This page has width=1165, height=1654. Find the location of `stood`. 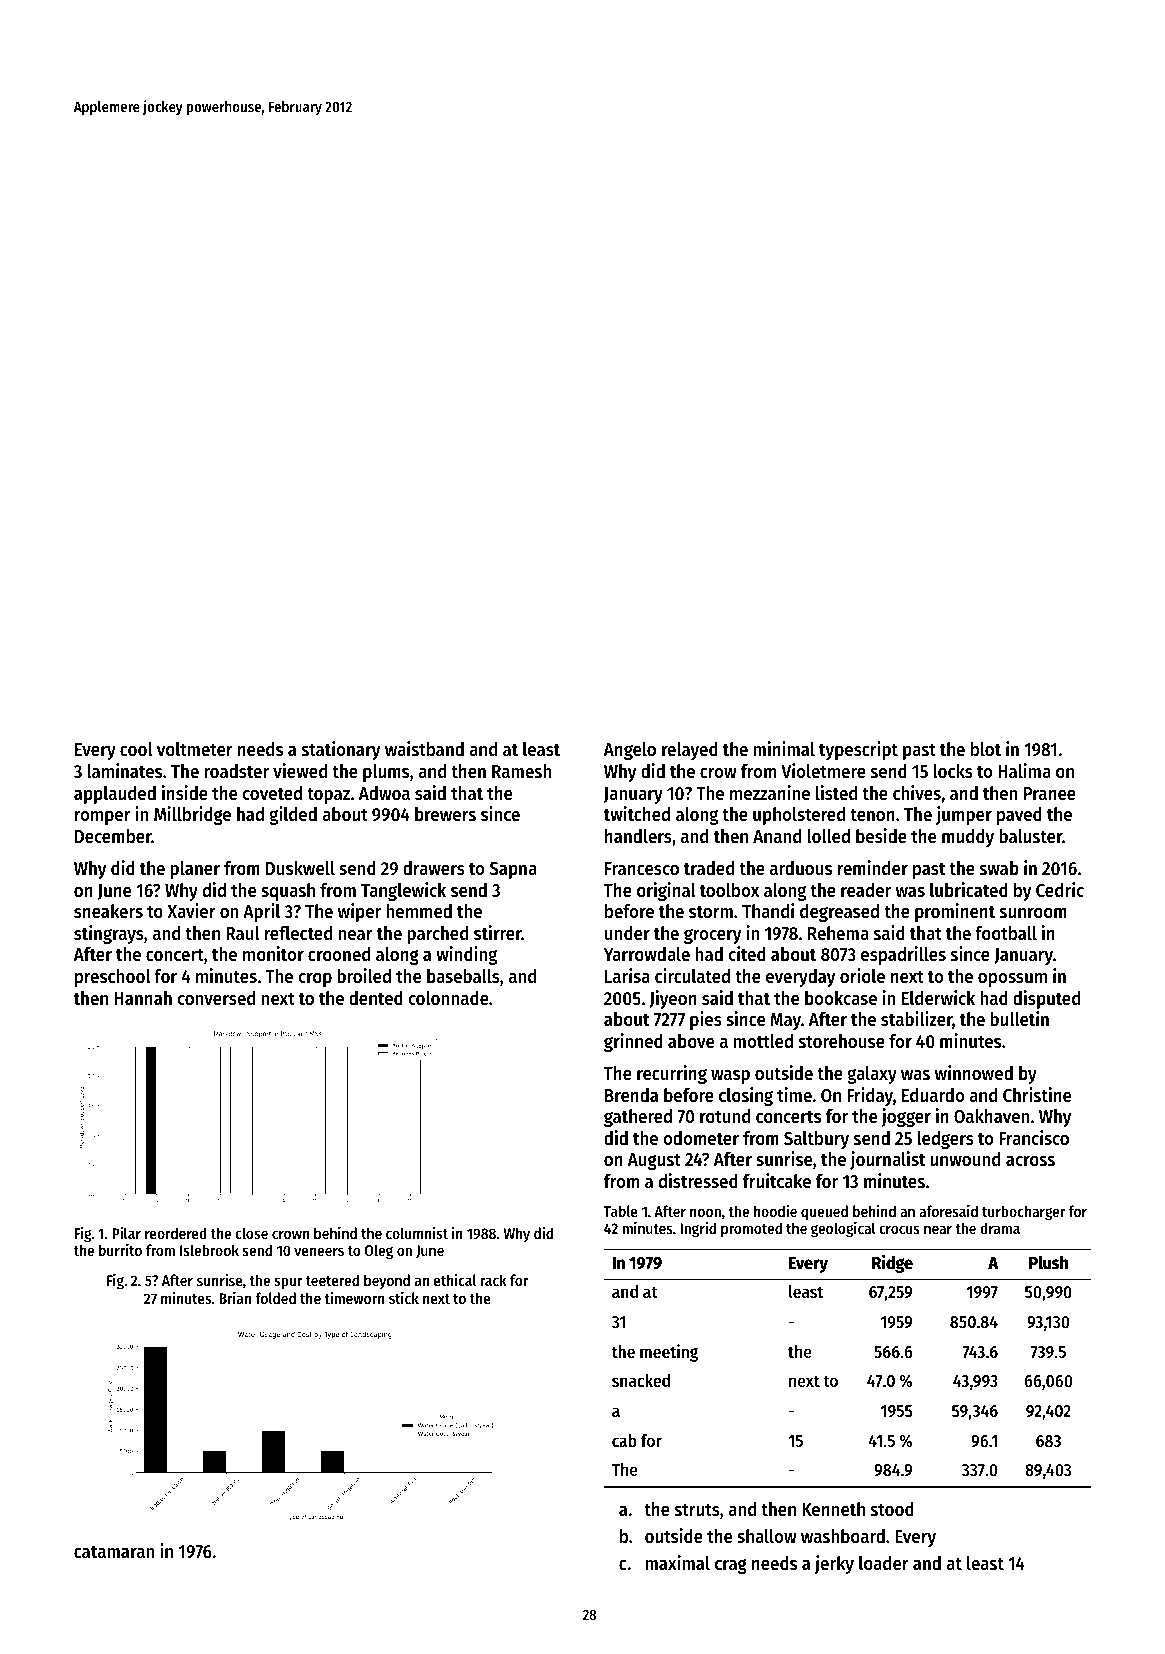

stood is located at coordinates (892, 1509).
